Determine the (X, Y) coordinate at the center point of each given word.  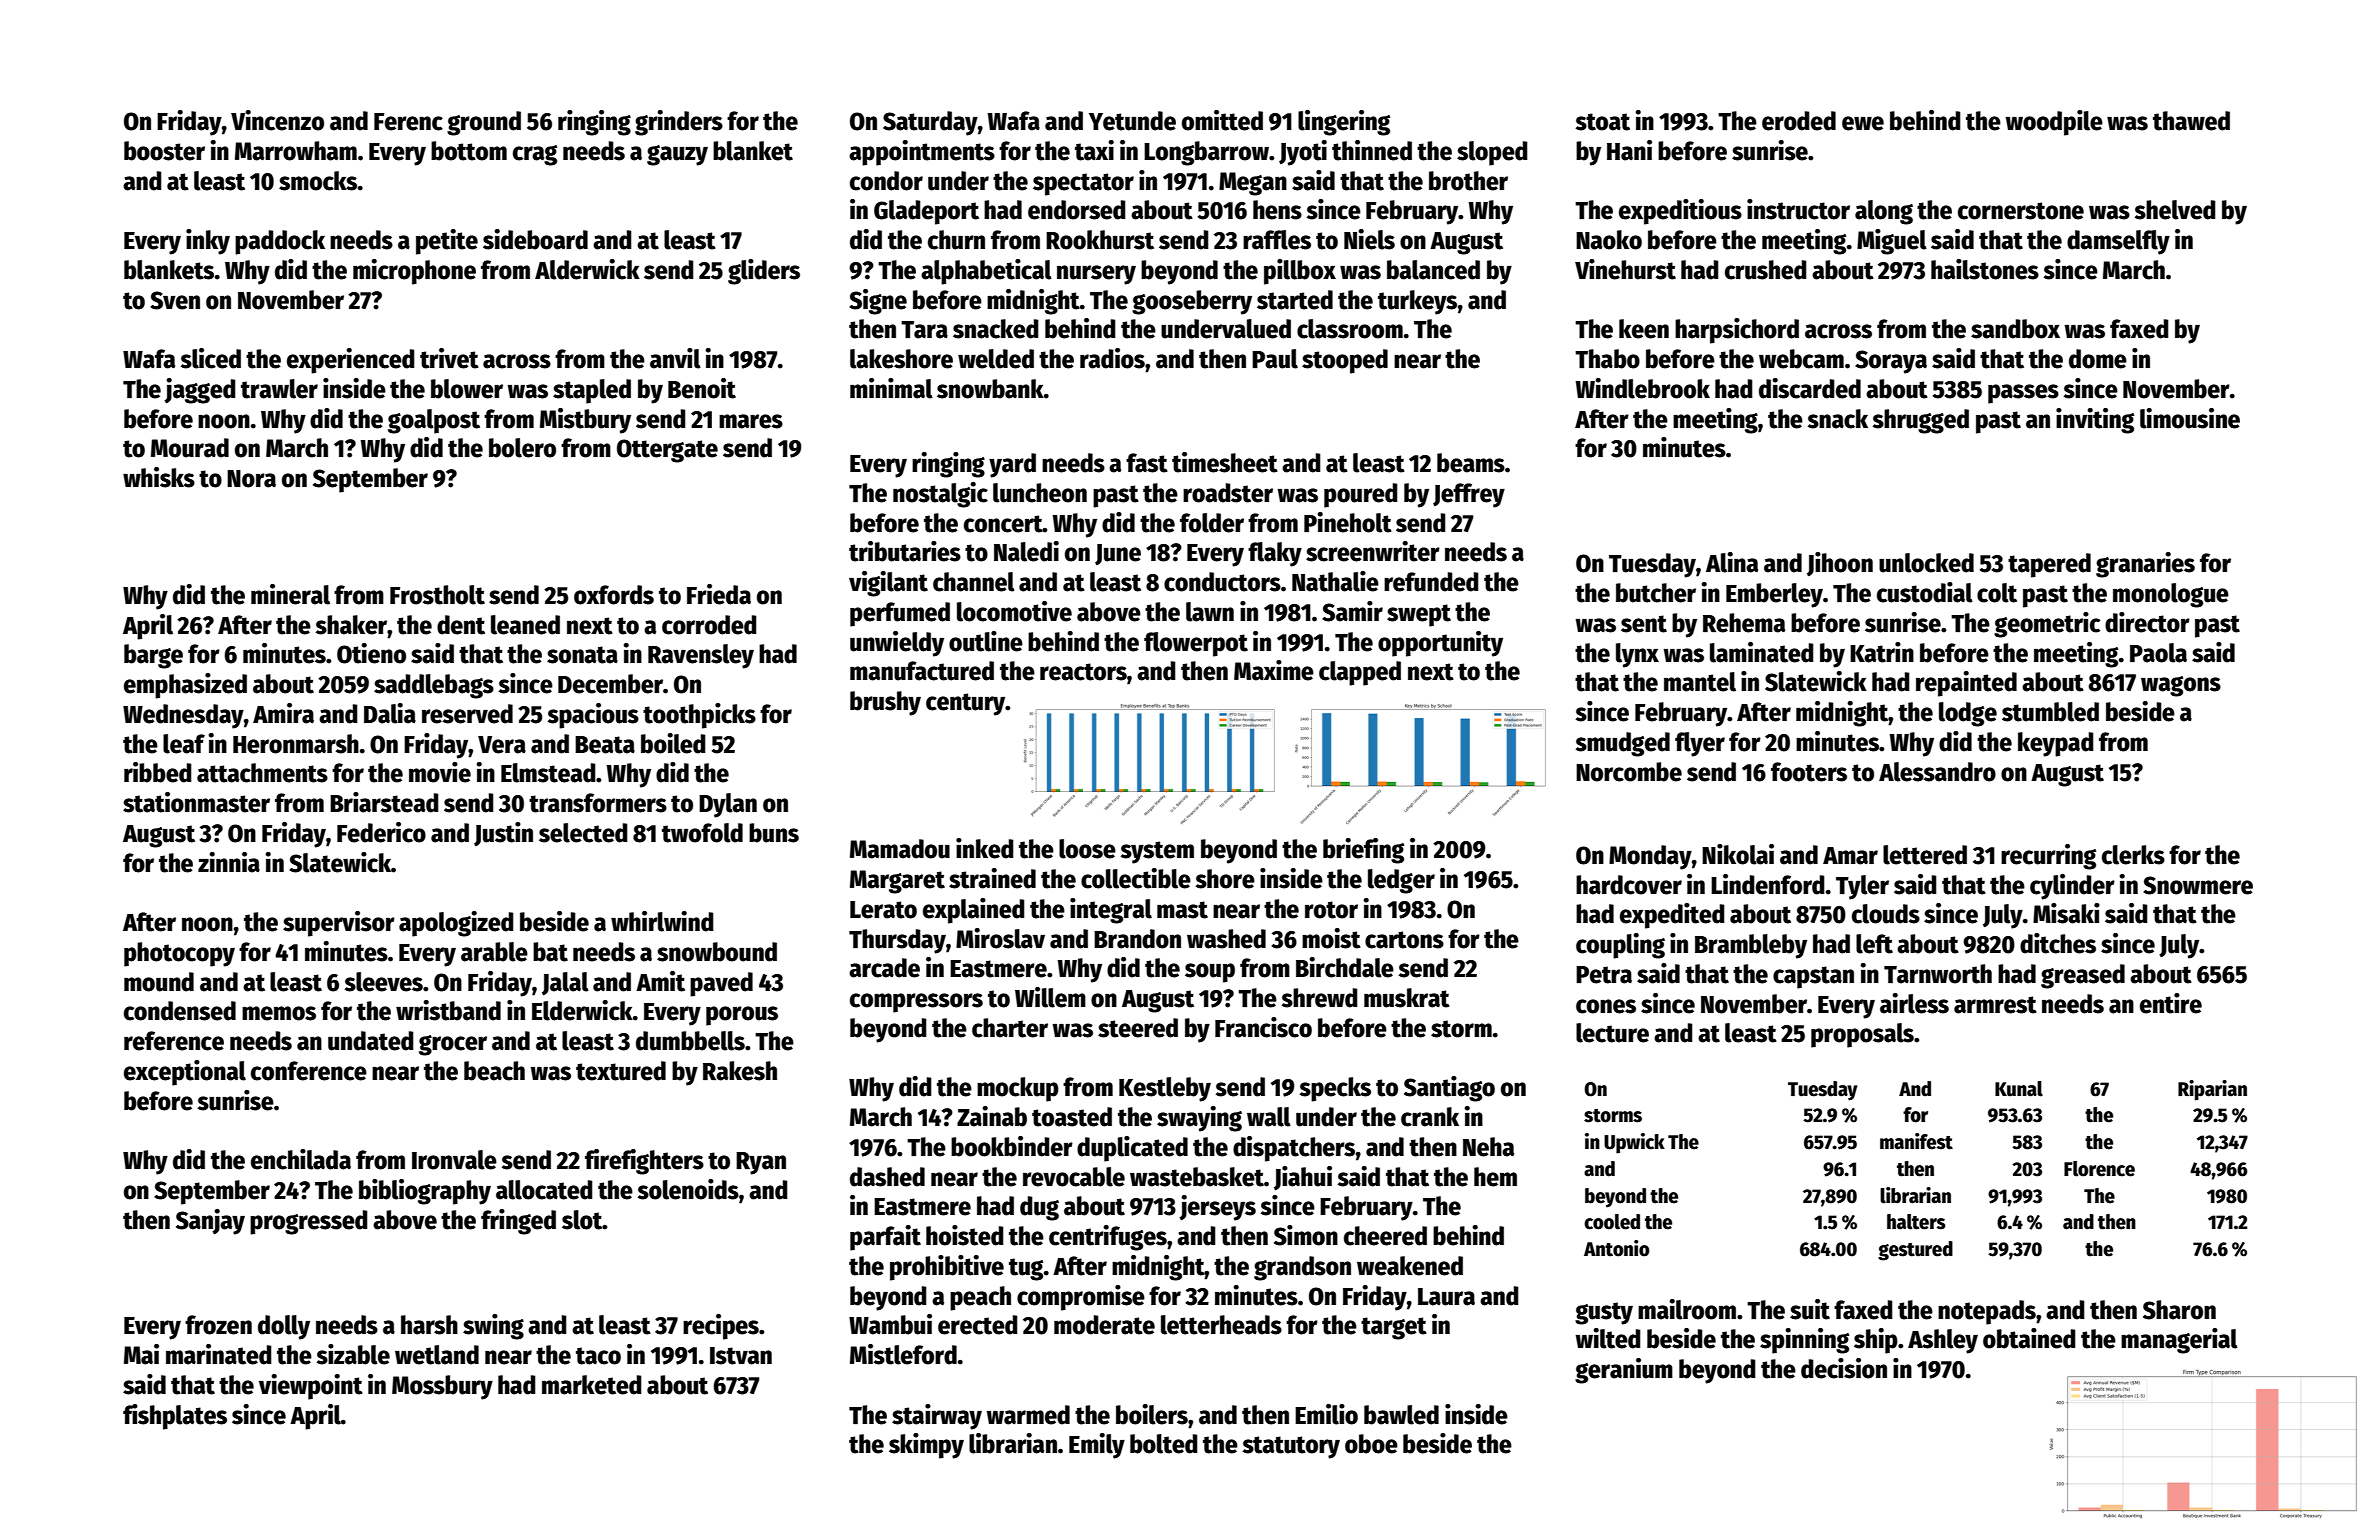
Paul (1275, 359)
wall (1269, 1117)
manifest (1916, 1141)
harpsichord (1737, 331)
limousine (2190, 418)
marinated (219, 1354)
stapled (592, 391)
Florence (2099, 1169)
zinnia (229, 862)
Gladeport (926, 212)
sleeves (383, 982)
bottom (469, 151)
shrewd (1319, 998)
